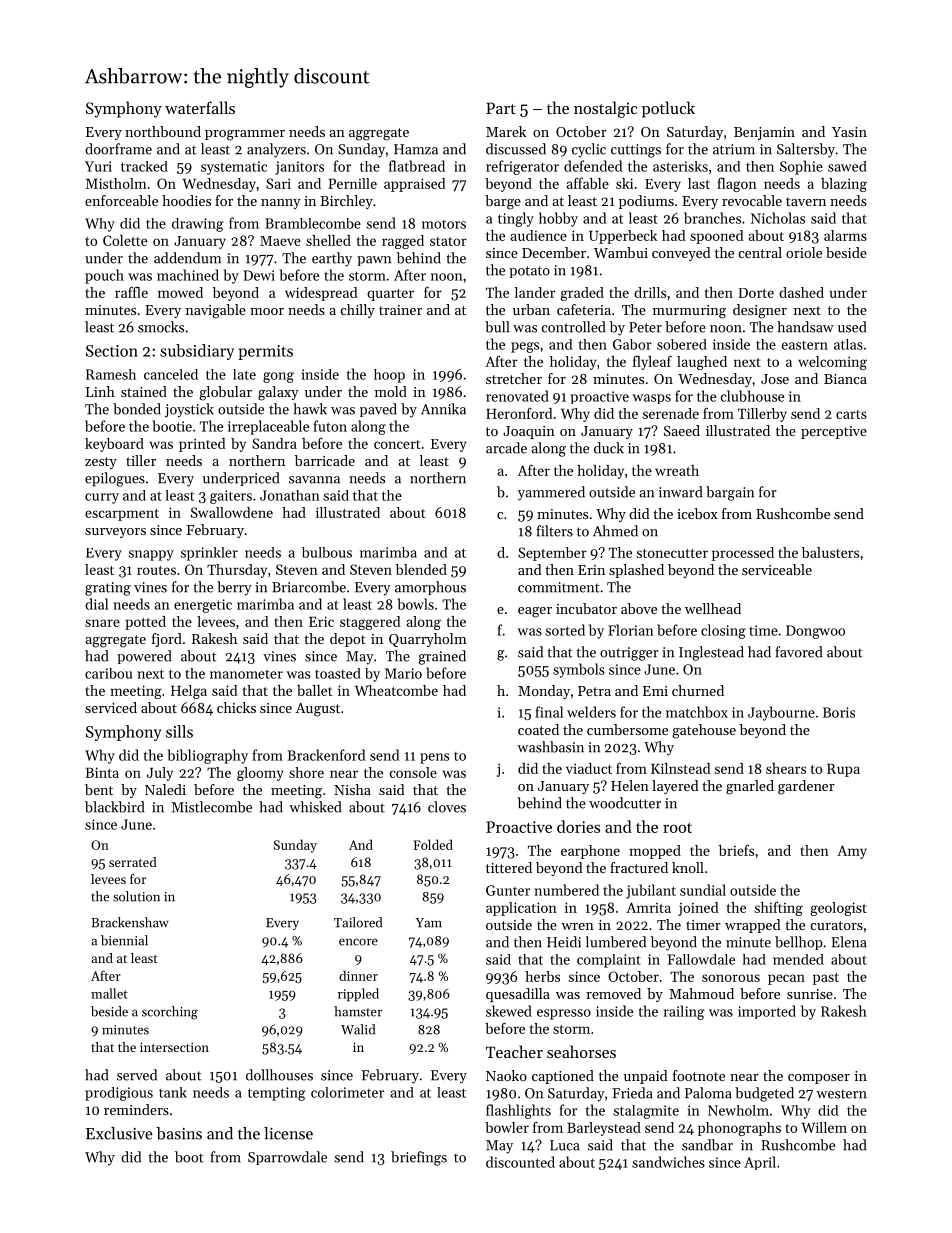 Image resolution: width=952 pixels, height=1233 pixels. What do you see at coordinates (843, 770) in the screenshot?
I see `Rupa` at bounding box center [843, 770].
